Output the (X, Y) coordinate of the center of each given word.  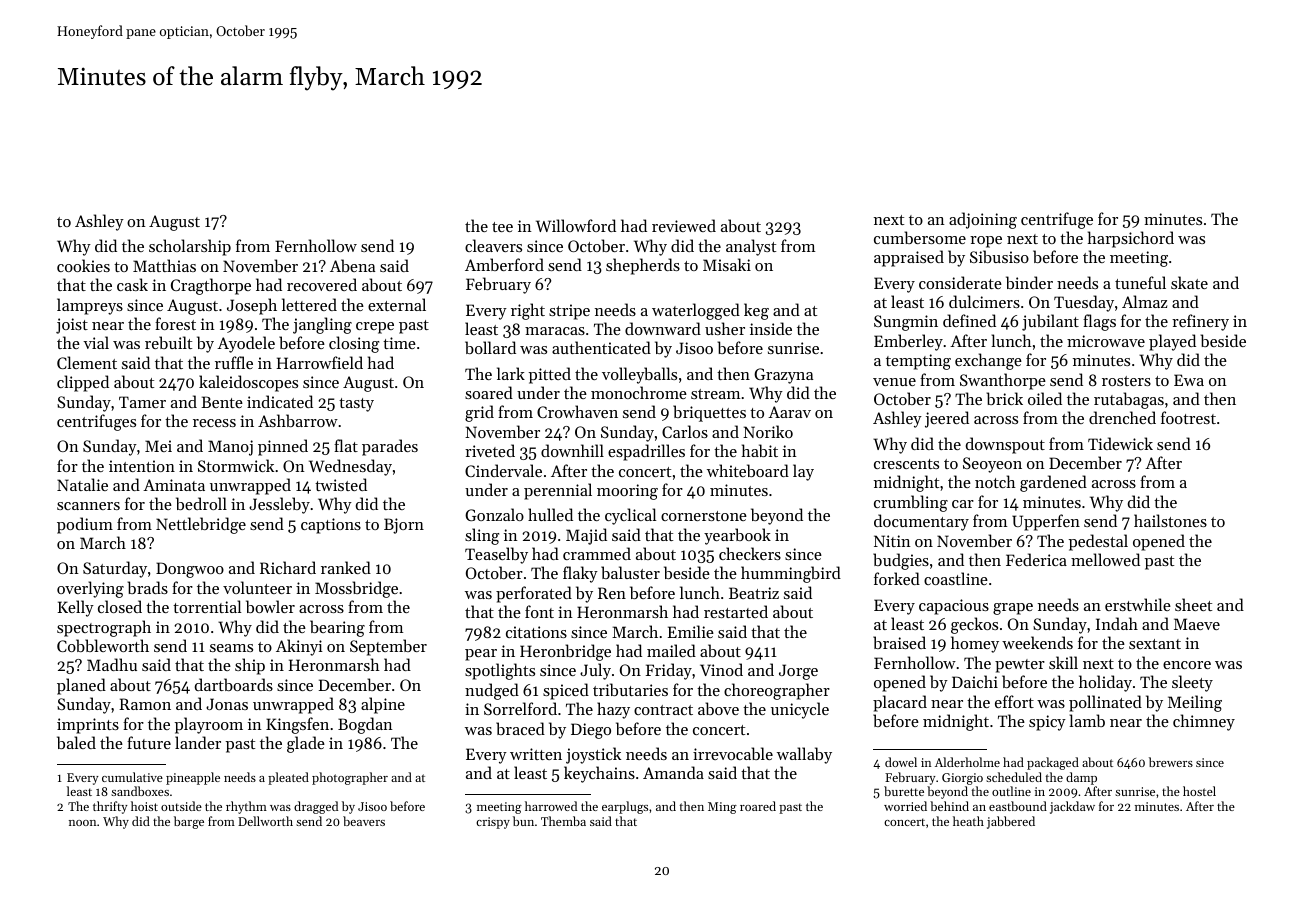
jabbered (1011, 822)
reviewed (684, 225)
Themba (563, 821)
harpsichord (1131, 239)
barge (189, 822)
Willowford (576, 225)
